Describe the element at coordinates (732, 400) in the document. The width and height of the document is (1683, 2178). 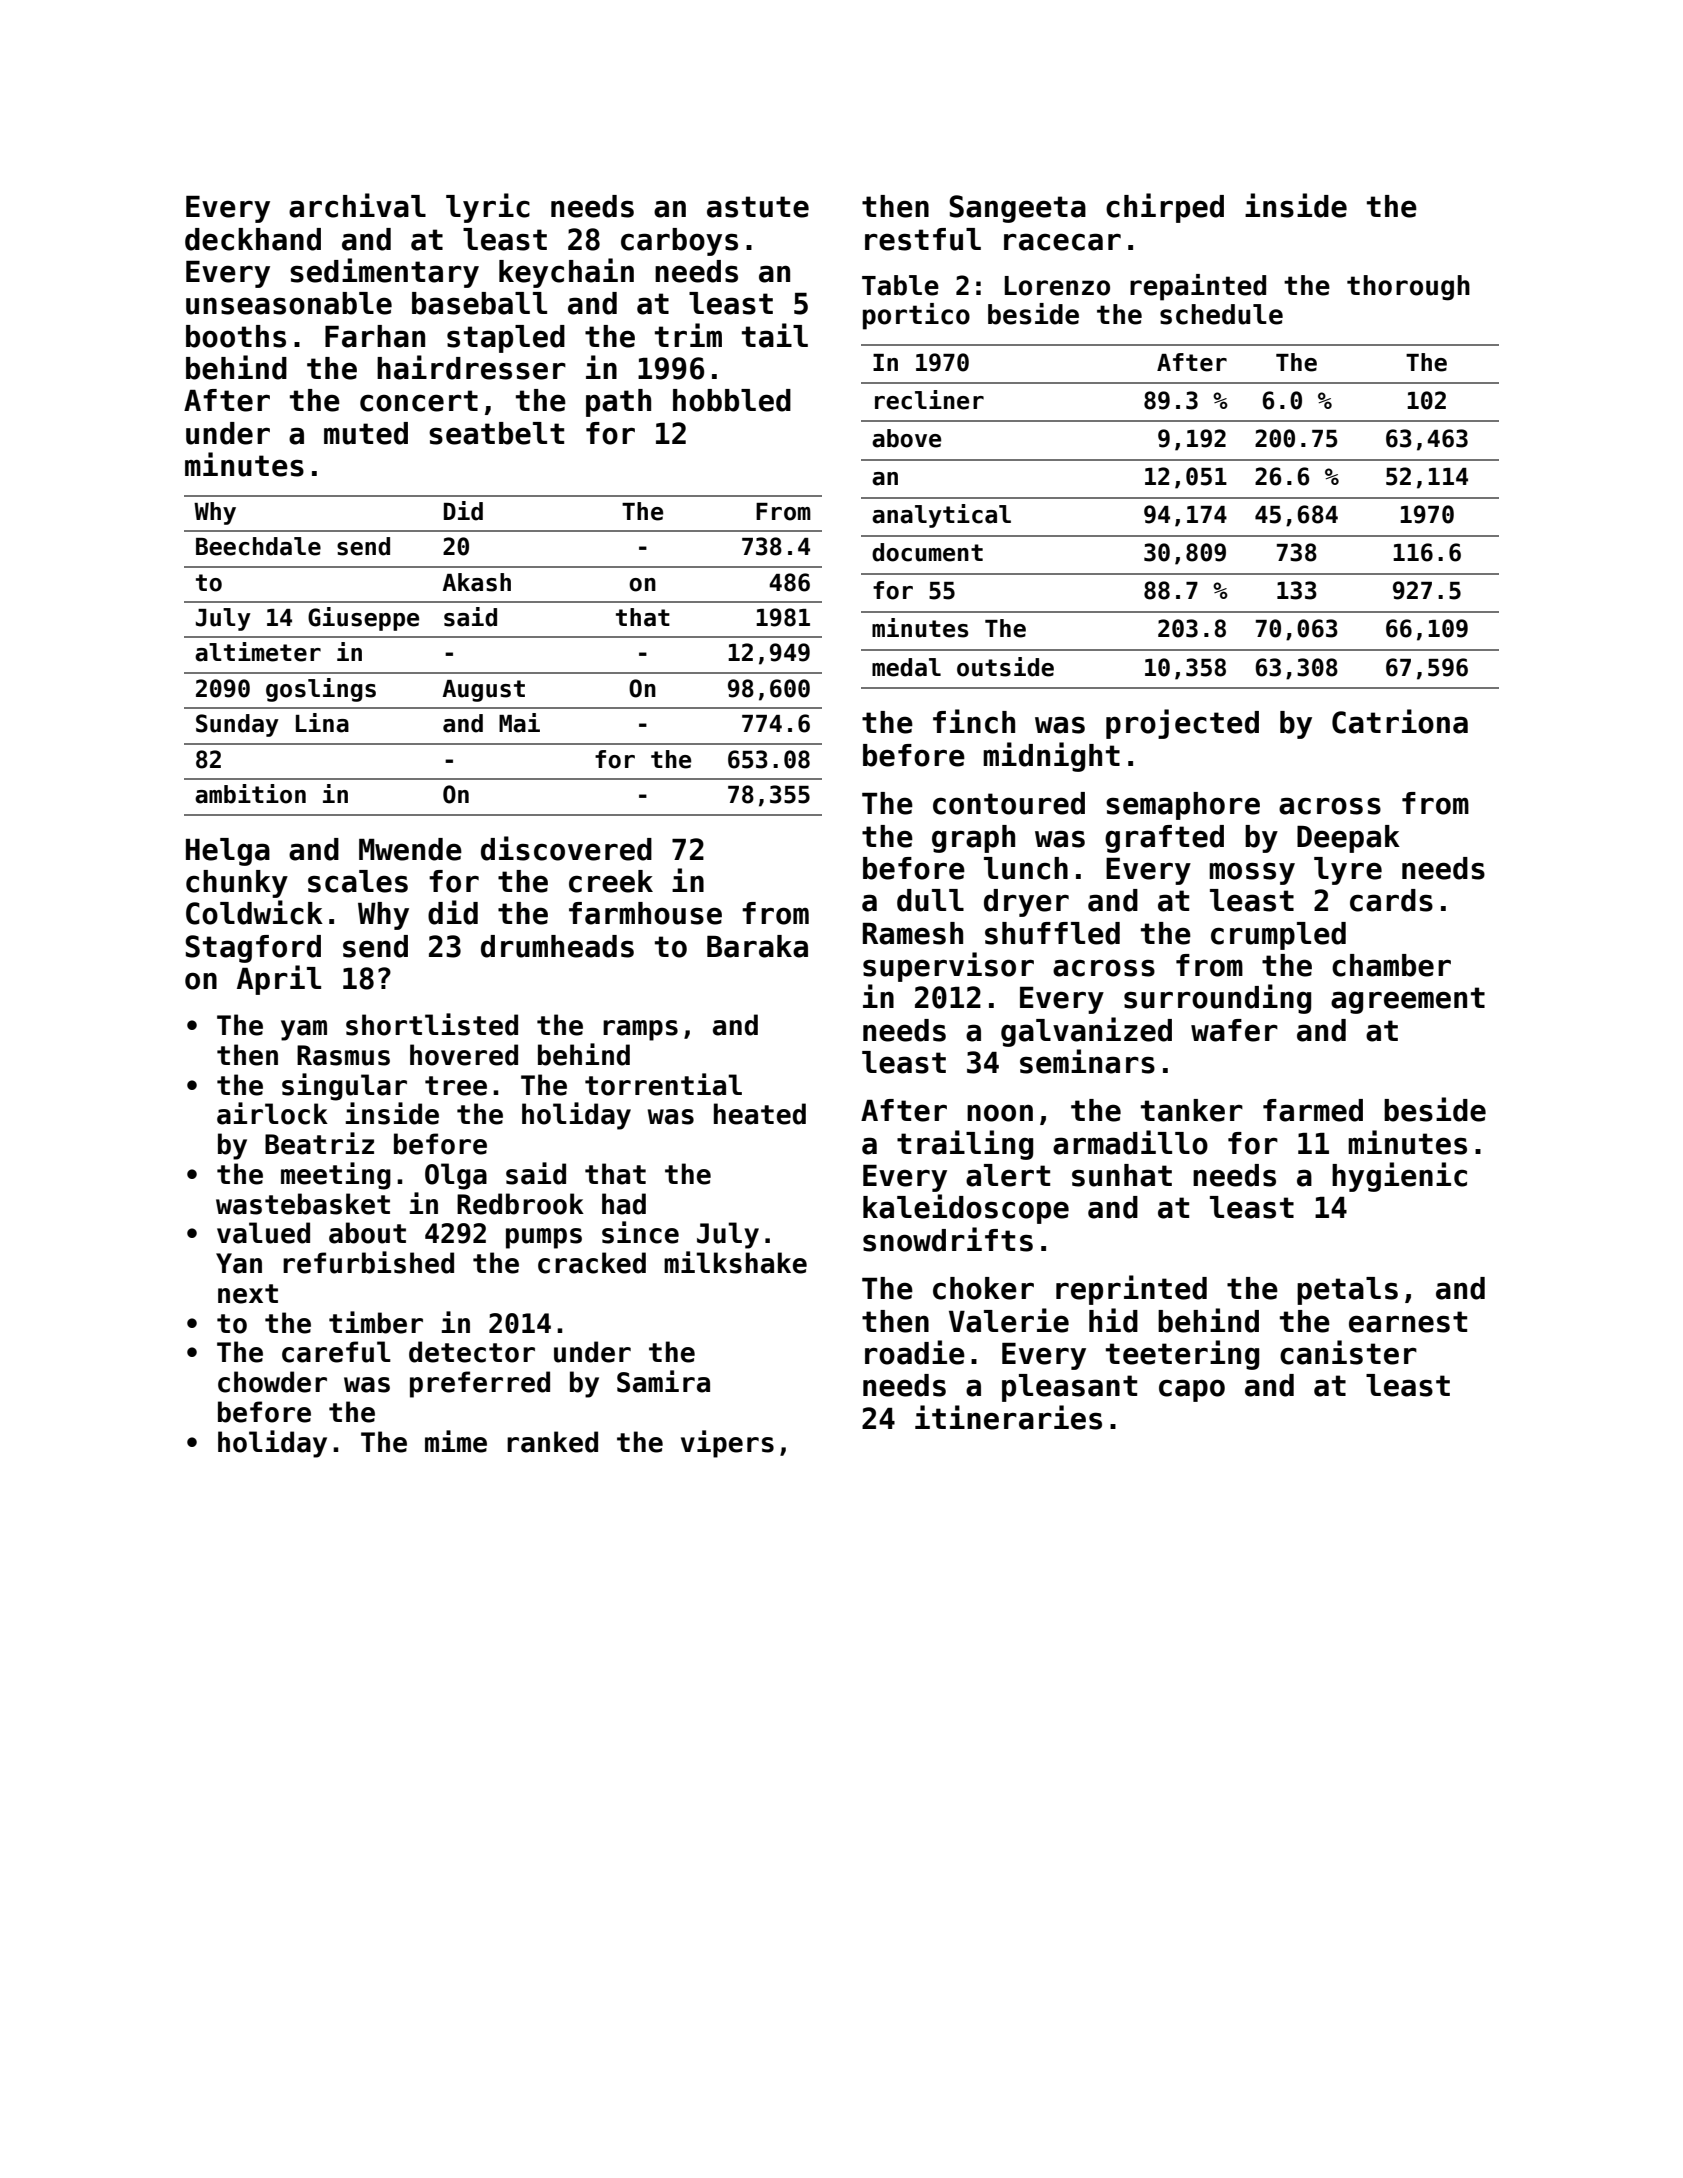
I see `hobbled` at that location.
